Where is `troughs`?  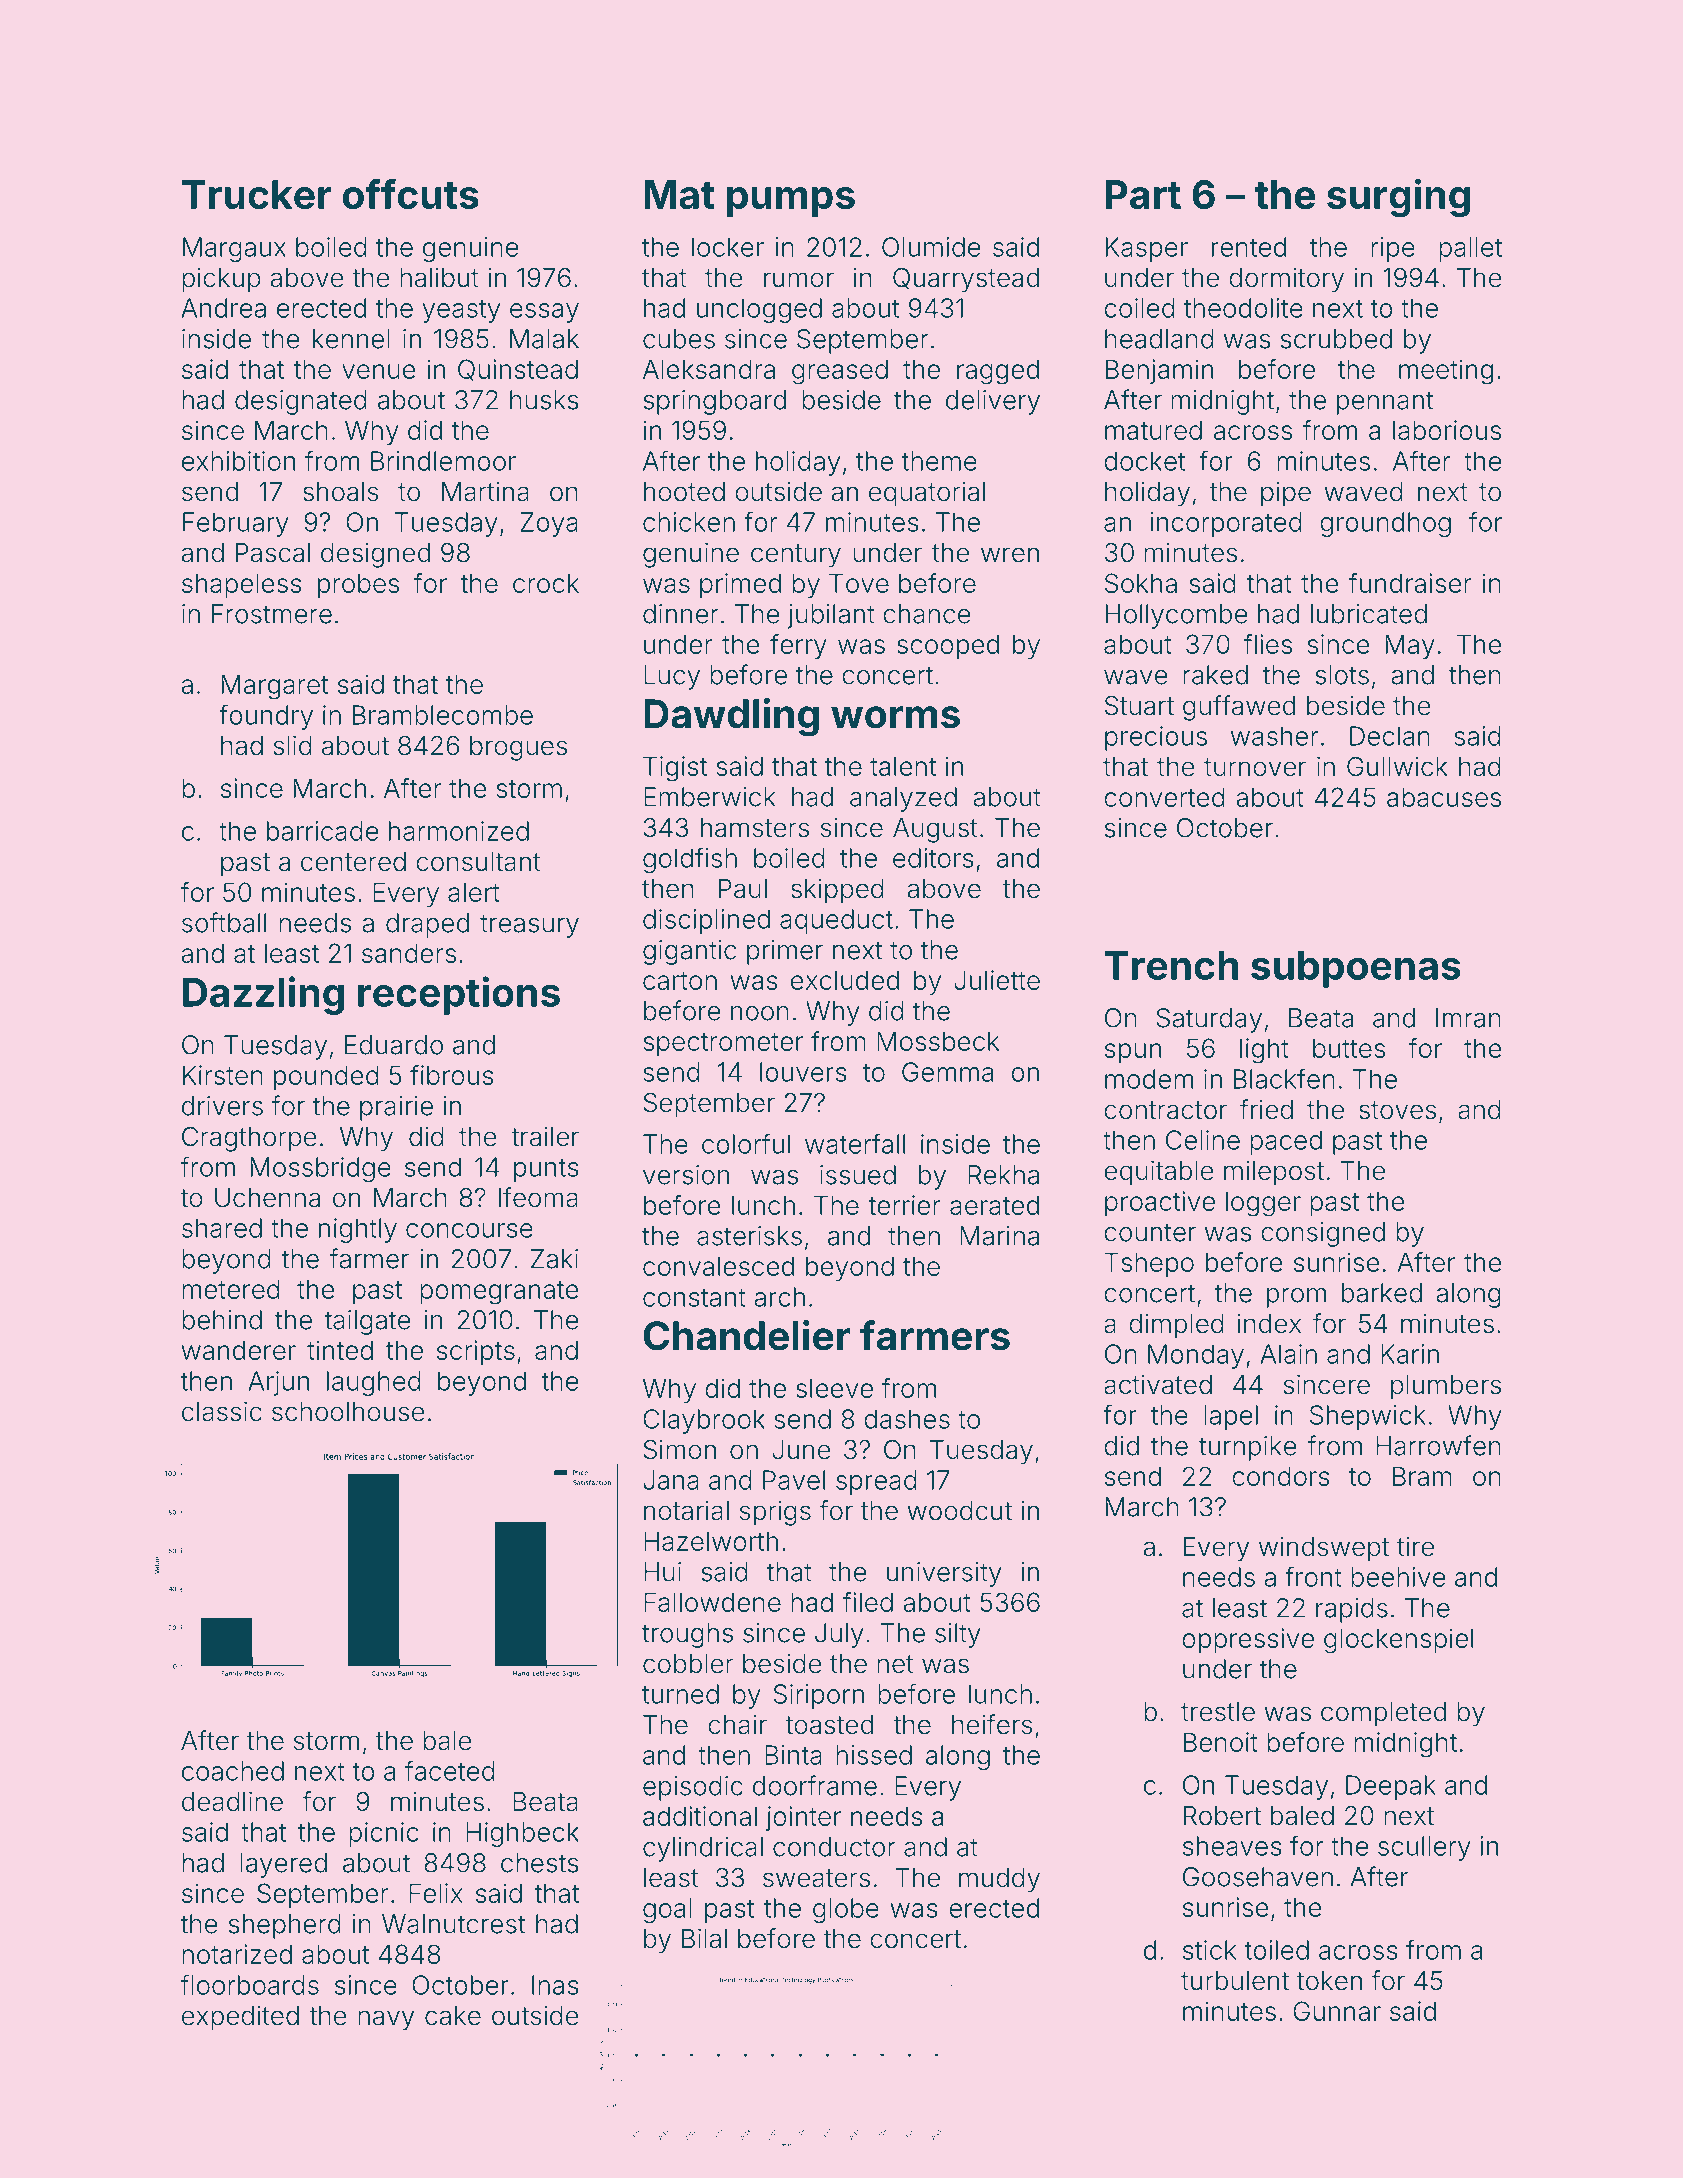
troughs is located at coordinates (687, 1635).
